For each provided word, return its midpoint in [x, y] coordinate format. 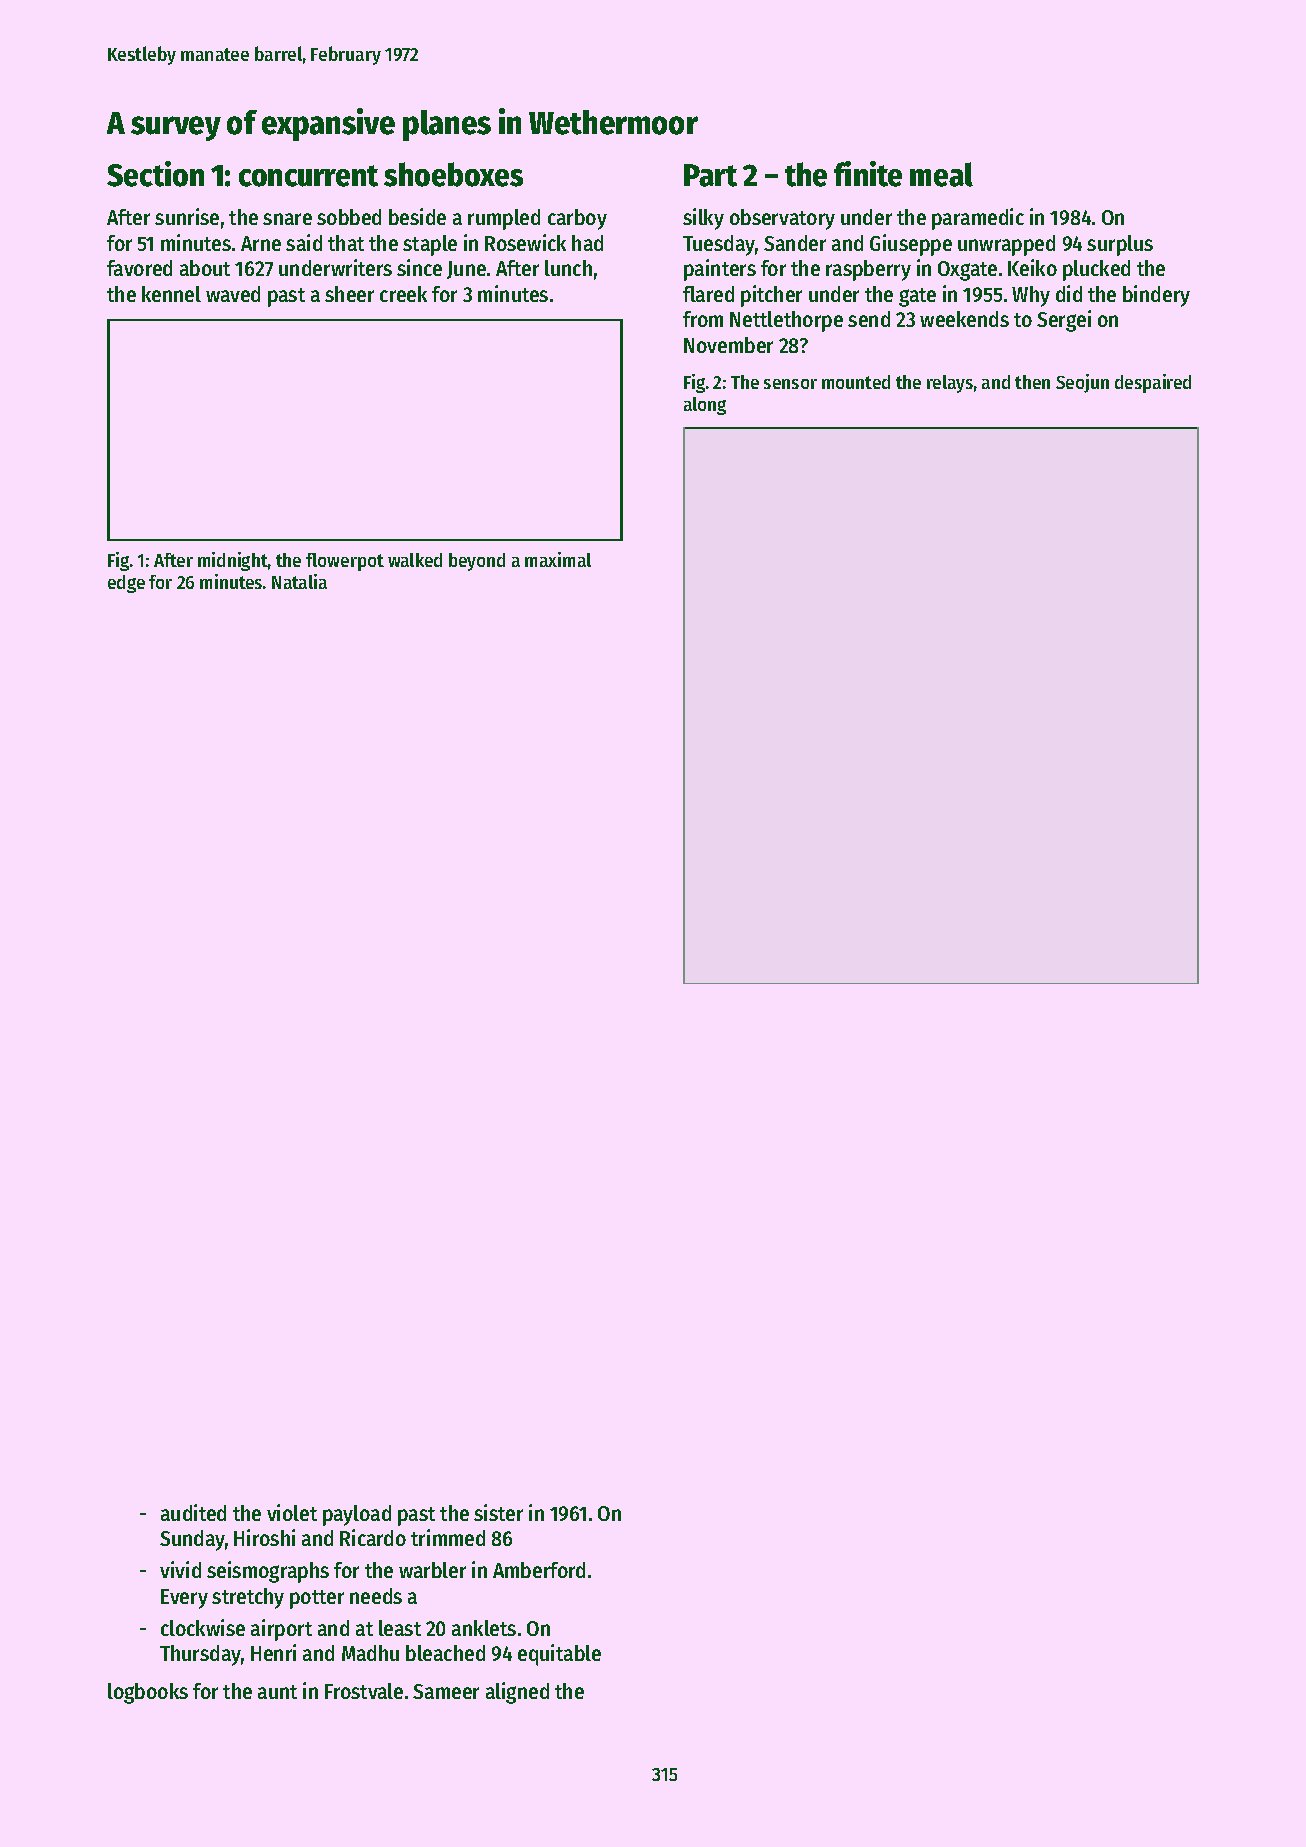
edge [126, 584]
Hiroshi [264, 1537]
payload [357, 1515]
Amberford [539, 1570]
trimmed [448, 1537]
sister [498, 1512]
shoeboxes [453, 174]
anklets [484, 1628]
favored [139, 268]
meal [941, 174]
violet [292, 1512]
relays [950, 384]
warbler [432, 1570]
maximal [558, 559]
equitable [559, 1655]
